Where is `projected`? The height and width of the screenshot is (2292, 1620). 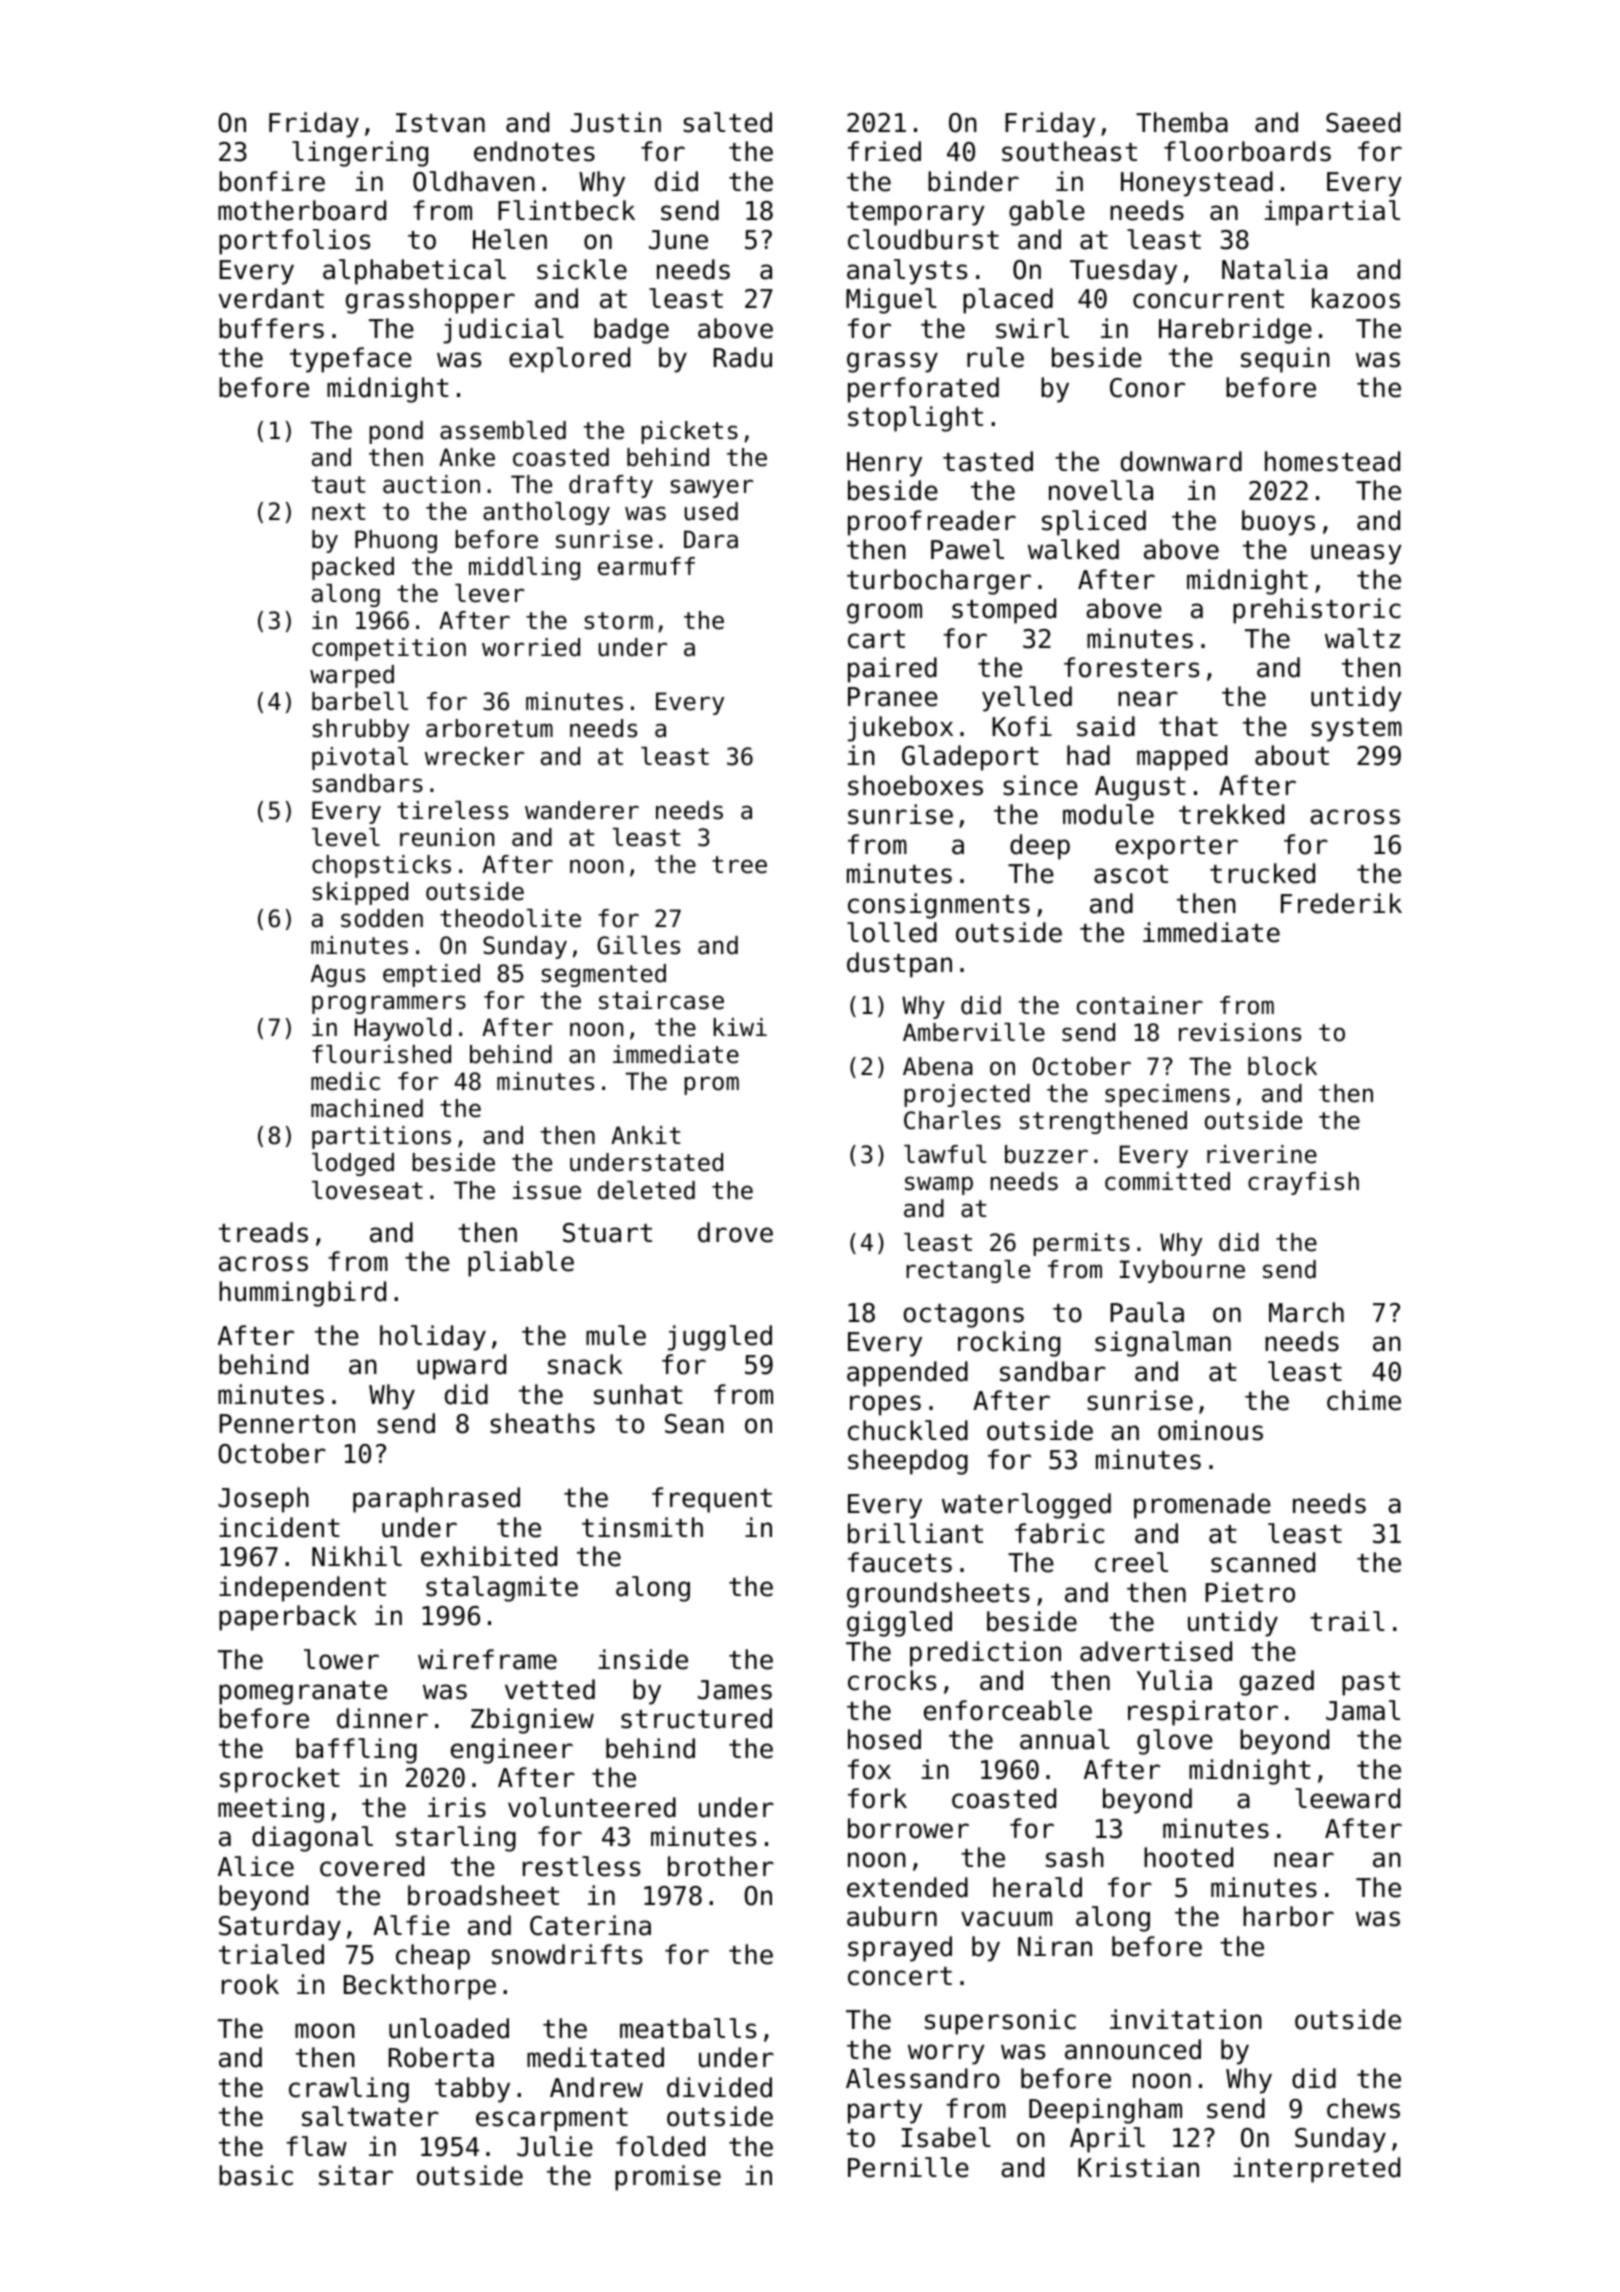
projected is located at coordinates (967, 1095).
